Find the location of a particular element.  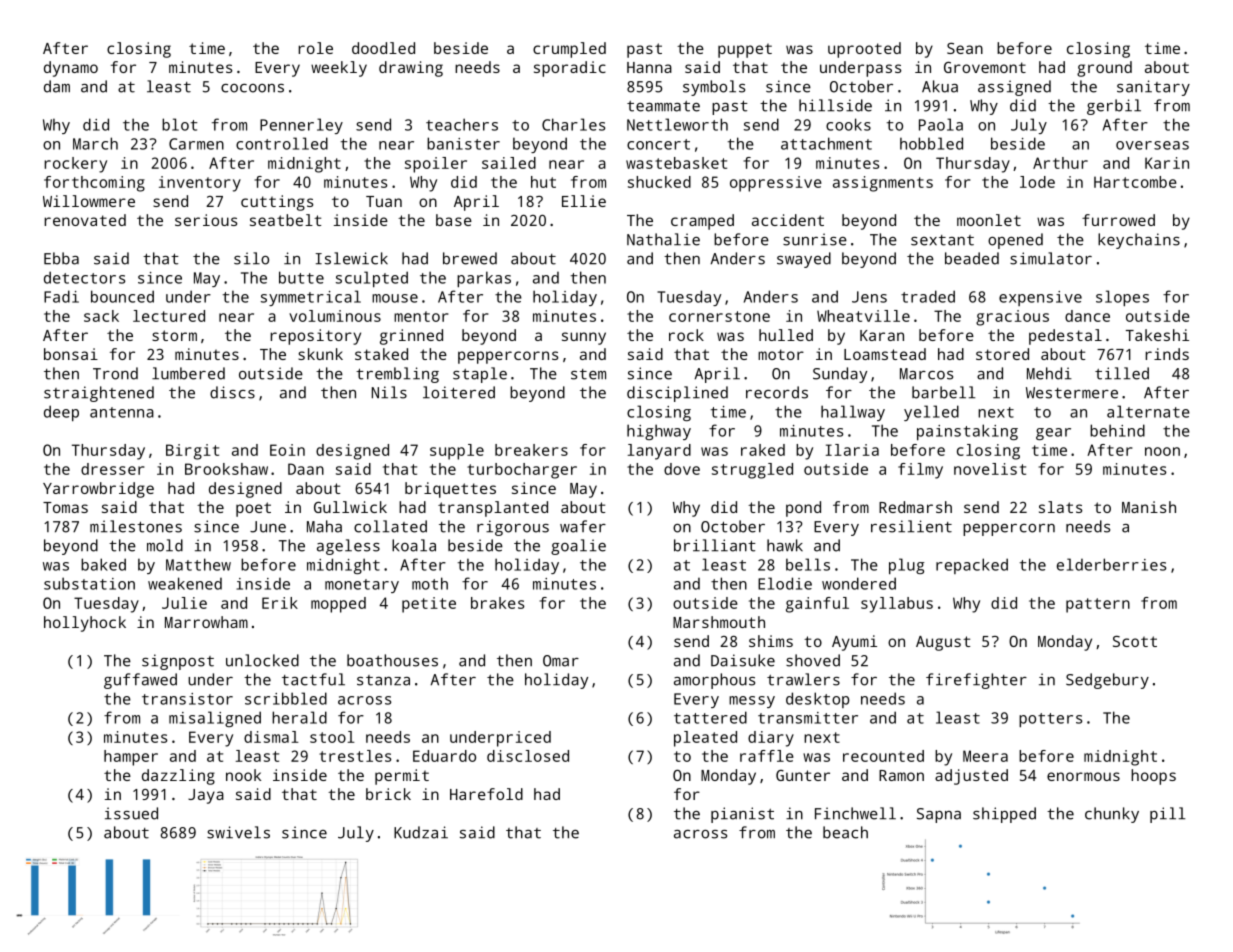

filmy is located at coordinates (920, 471).
